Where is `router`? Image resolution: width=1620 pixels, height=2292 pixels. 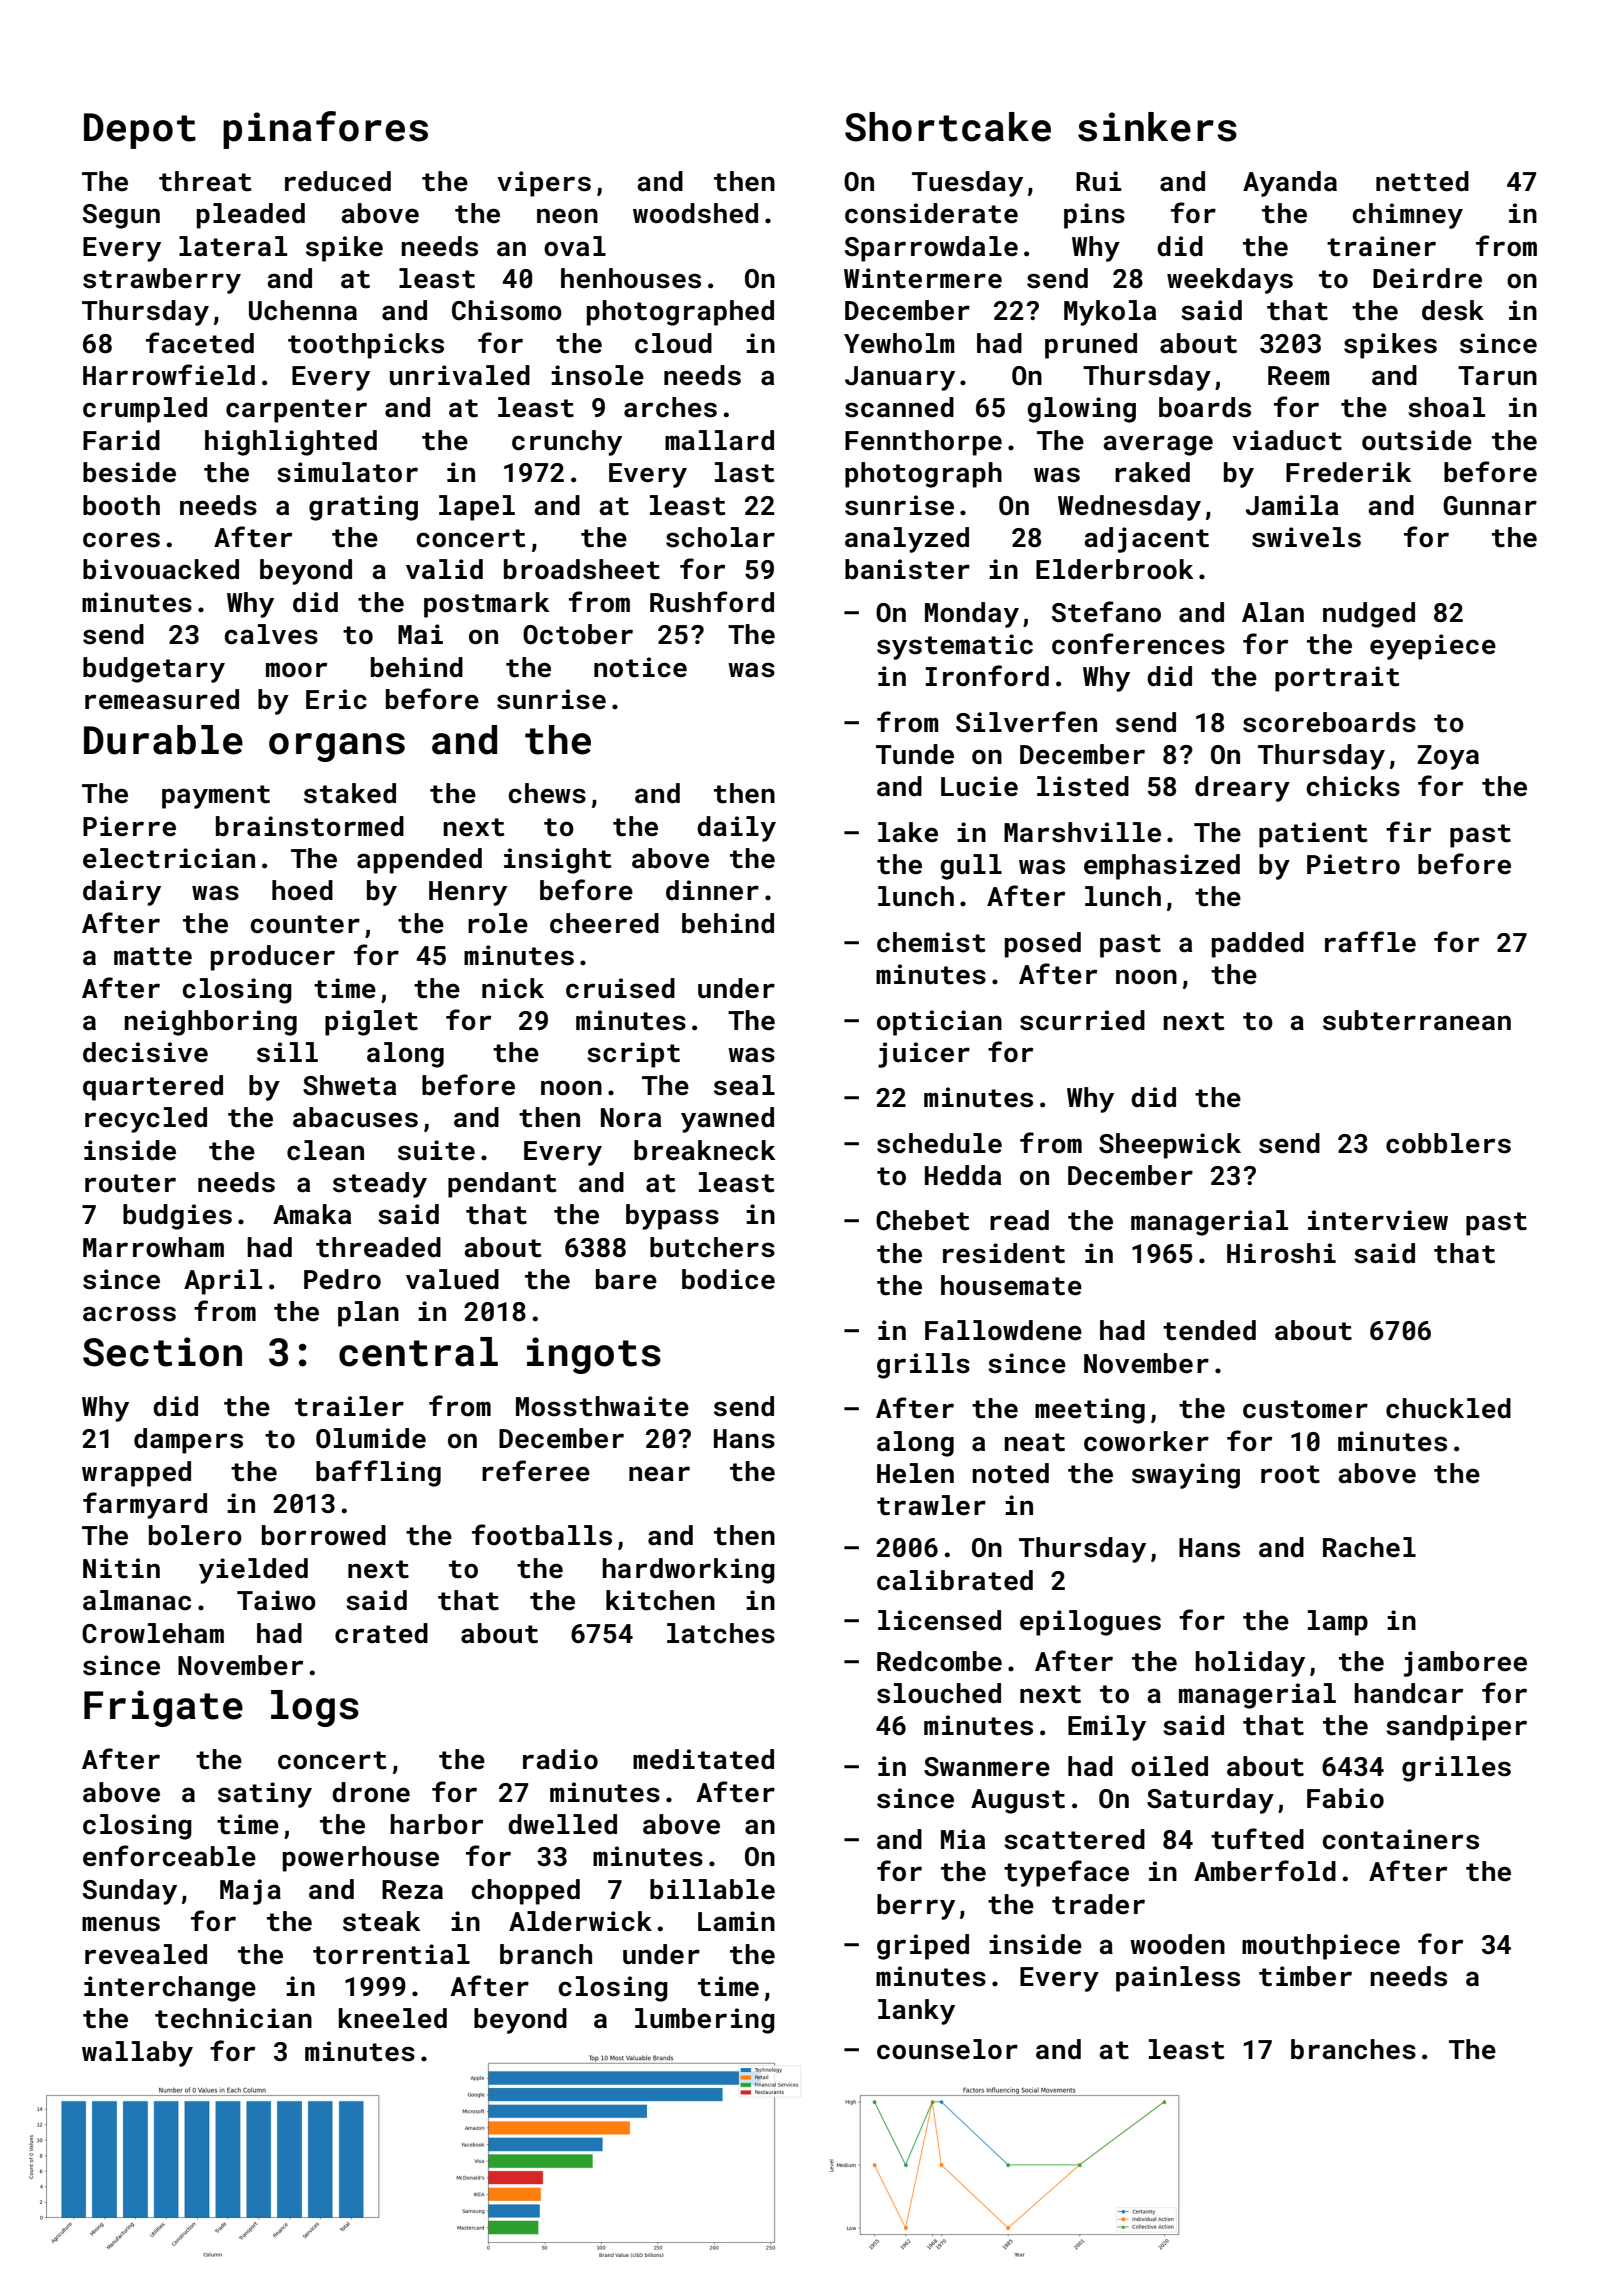 router is located at coordinates (130, 1183).
